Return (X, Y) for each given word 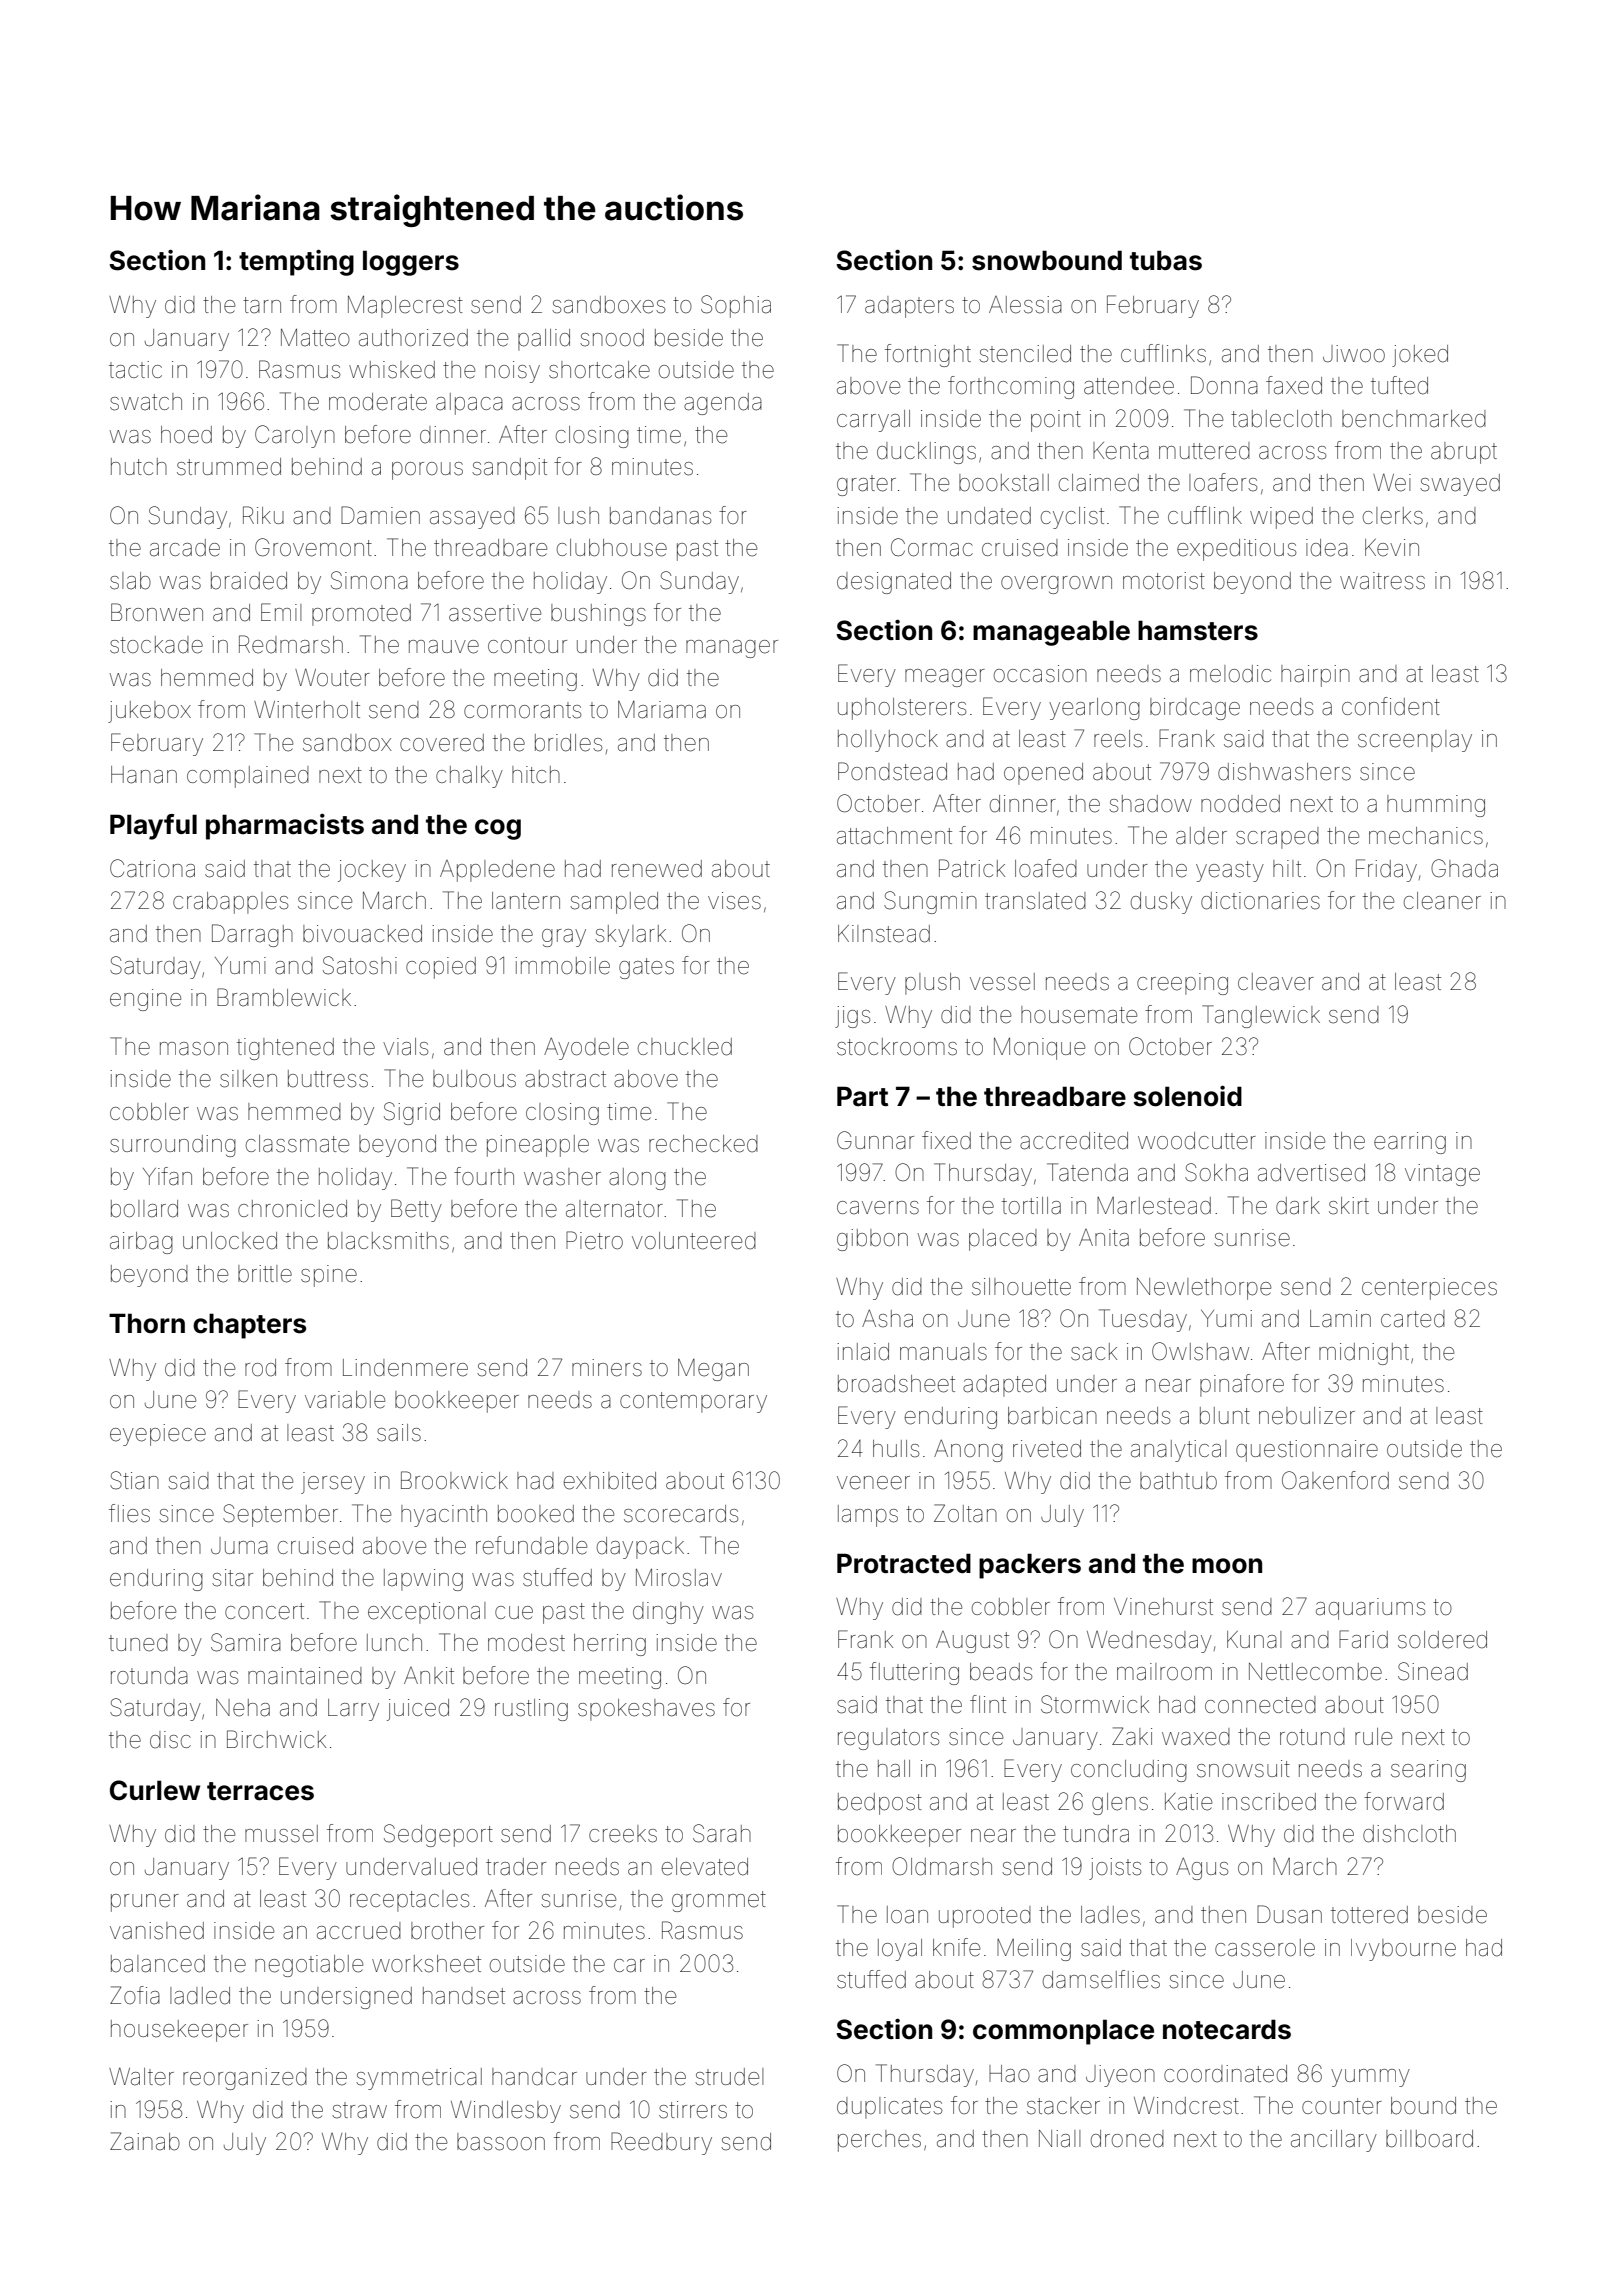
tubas (1166, 260)
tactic (135, 370)
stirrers (693, 2110)
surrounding (173, 1146)
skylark (630, 936)
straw (359, 2110)
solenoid (1187, 1096)
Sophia (736, 306)
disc (170, 1740)
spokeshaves (646, 1710)
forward (1404, 1801)
